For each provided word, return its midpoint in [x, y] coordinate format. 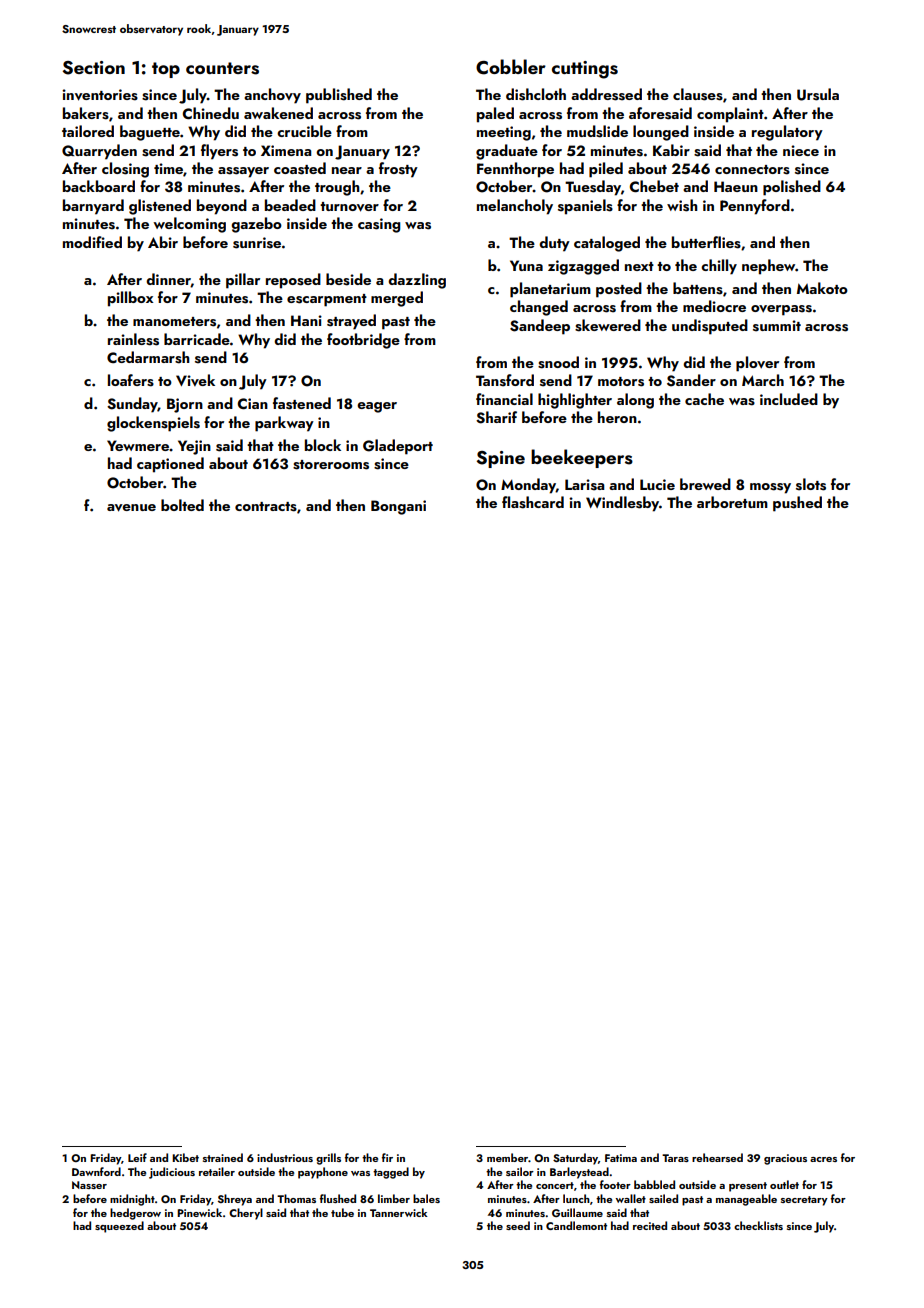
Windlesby [622, 504]
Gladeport [398, 447]
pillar [243, 281]
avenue [131, 508]
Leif [137, 1157]
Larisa [584, 485]
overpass [781, 310]
